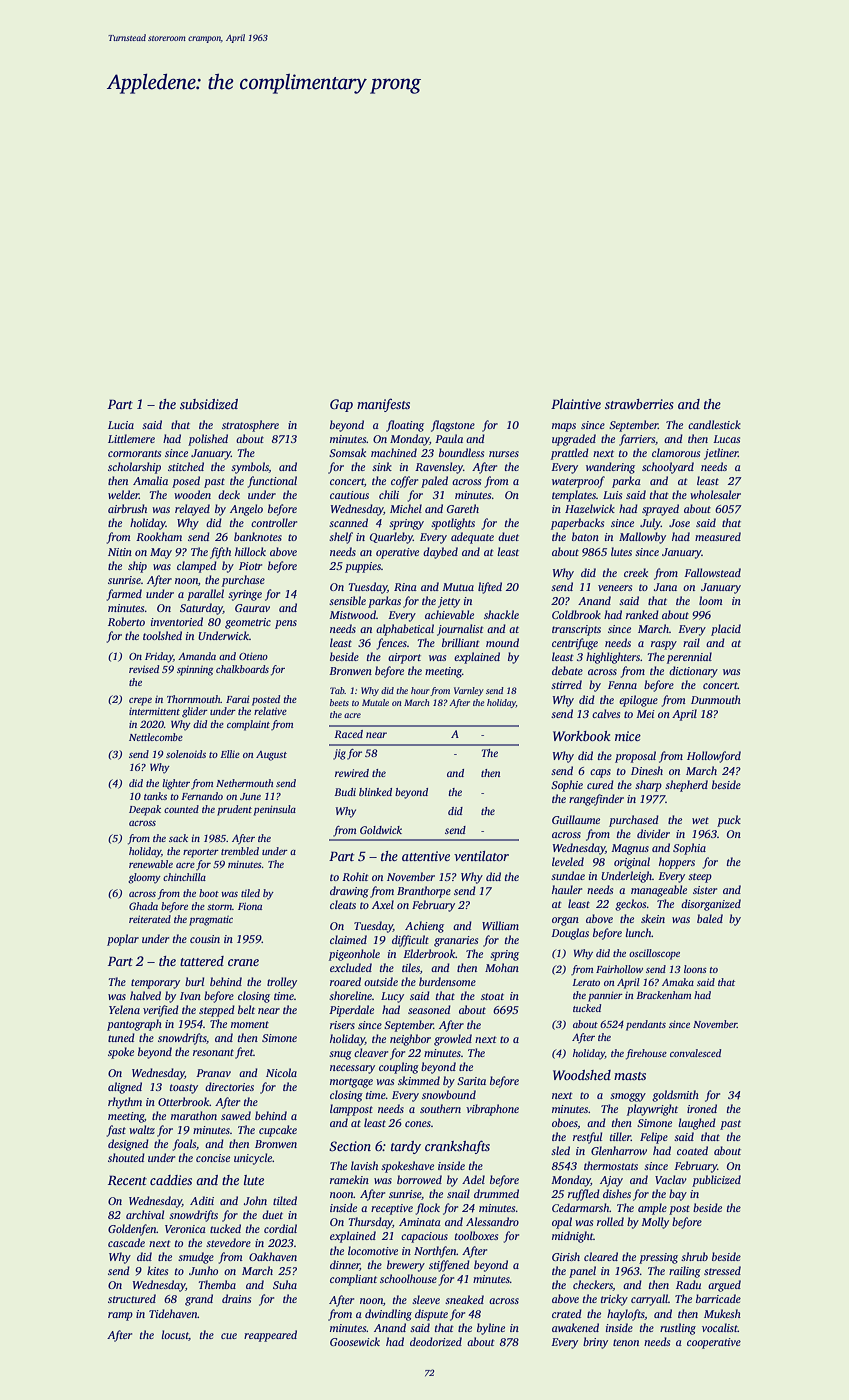  Describe the element at coordinates (337, 690) in the document. I see `Tab` at that location.
